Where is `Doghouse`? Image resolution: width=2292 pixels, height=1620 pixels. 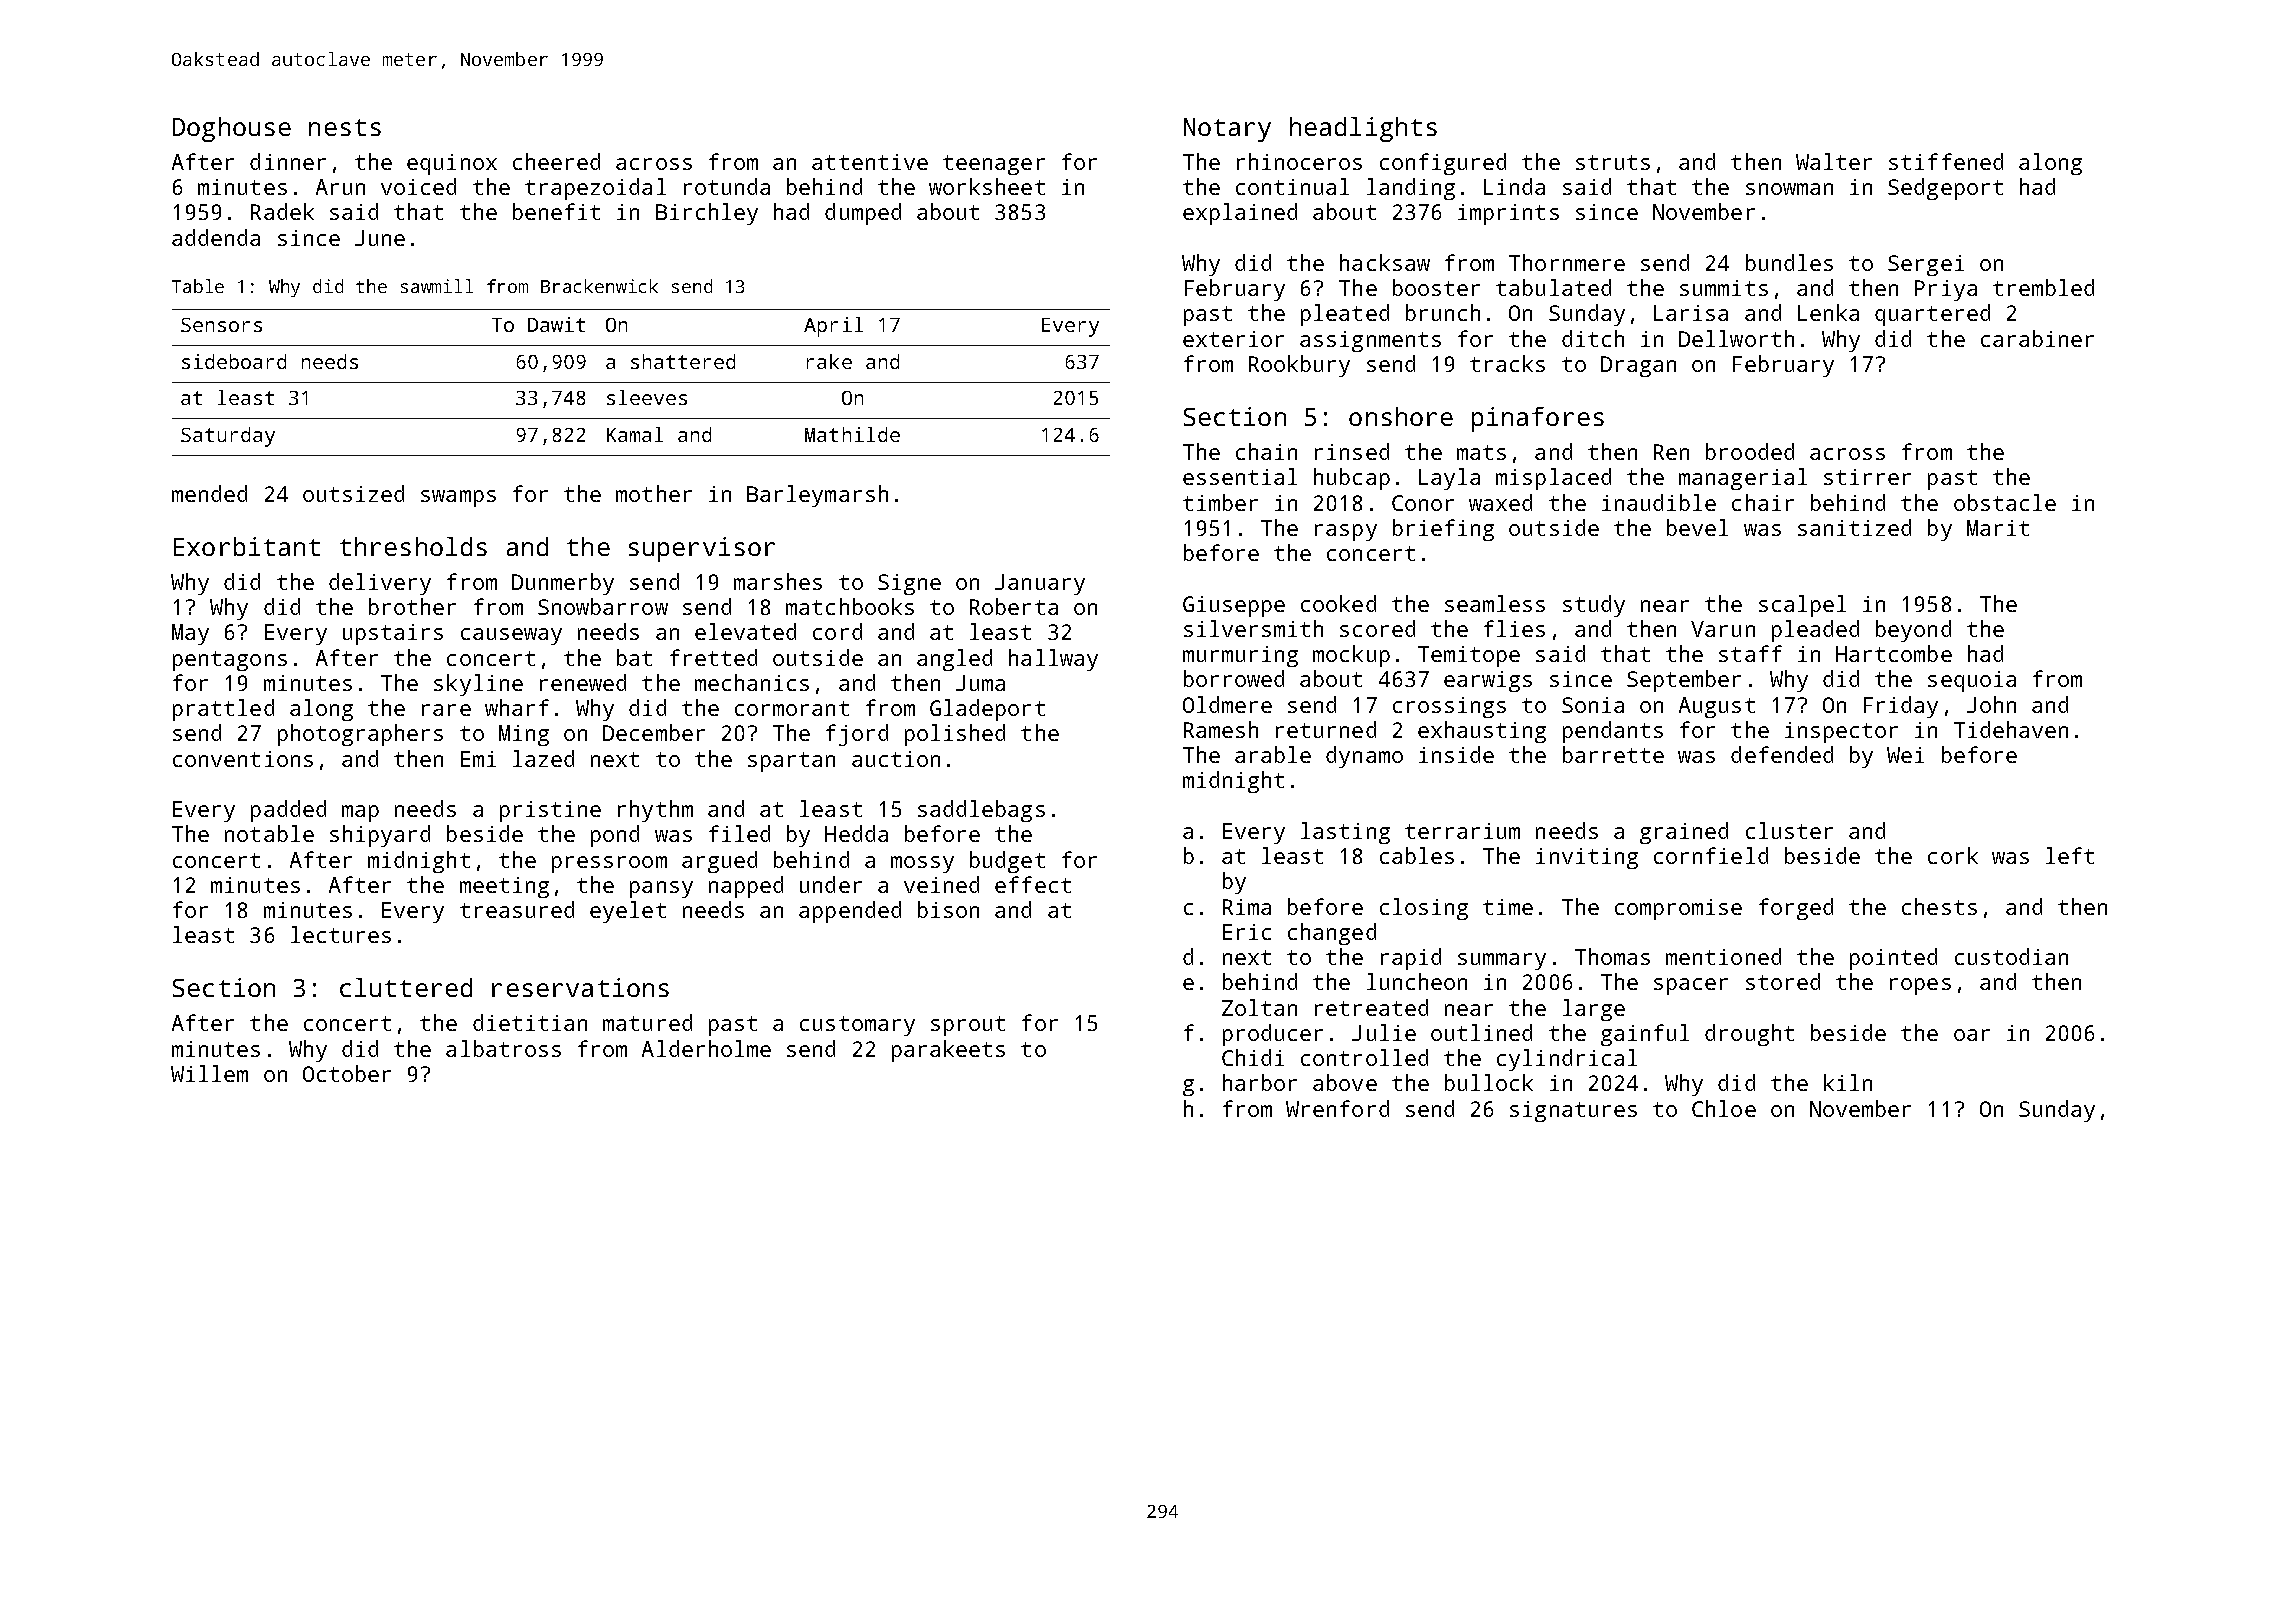 Doghouse is located at coordinates (232, 129).
